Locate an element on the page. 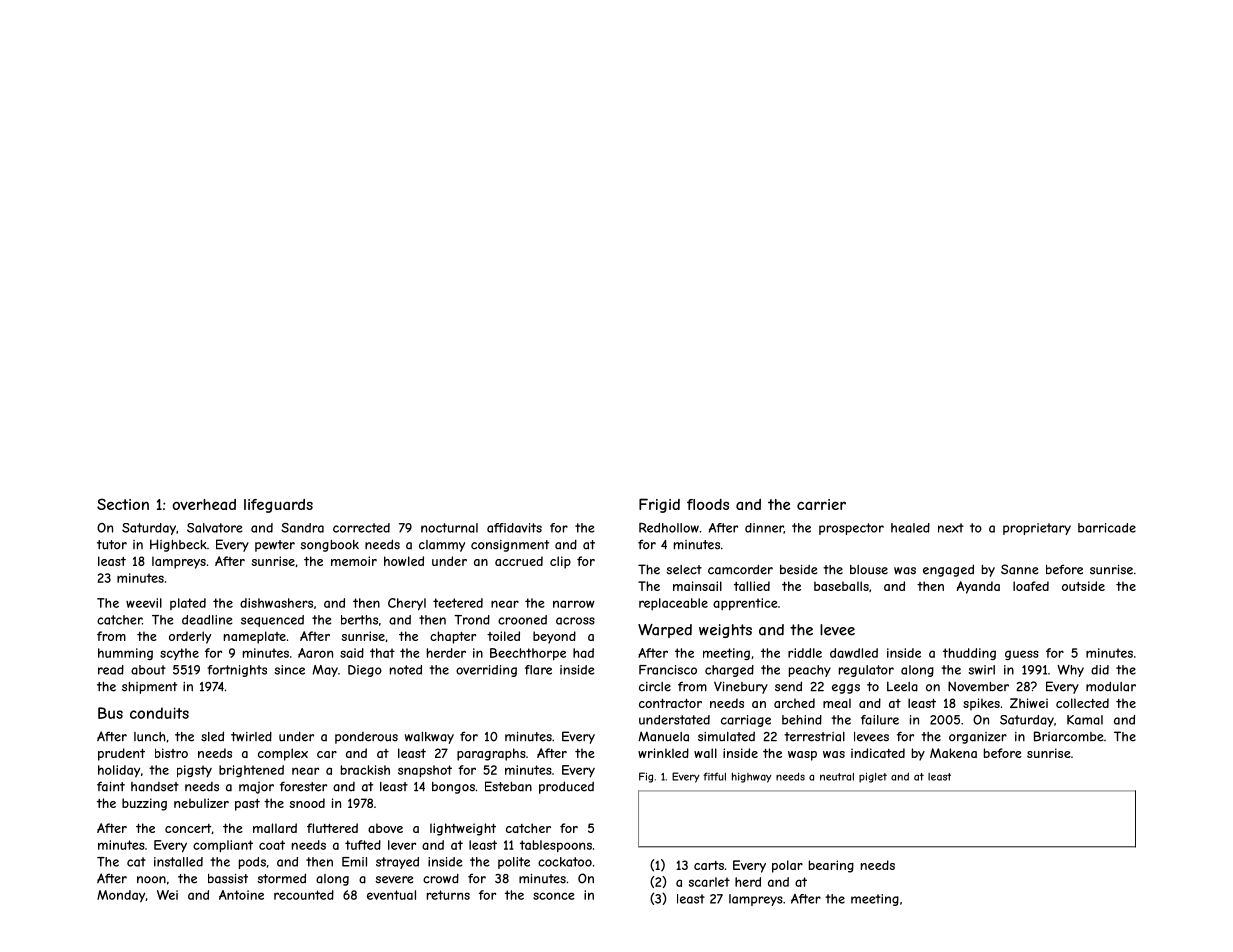  spikes is located at coordinates (981, 704).
